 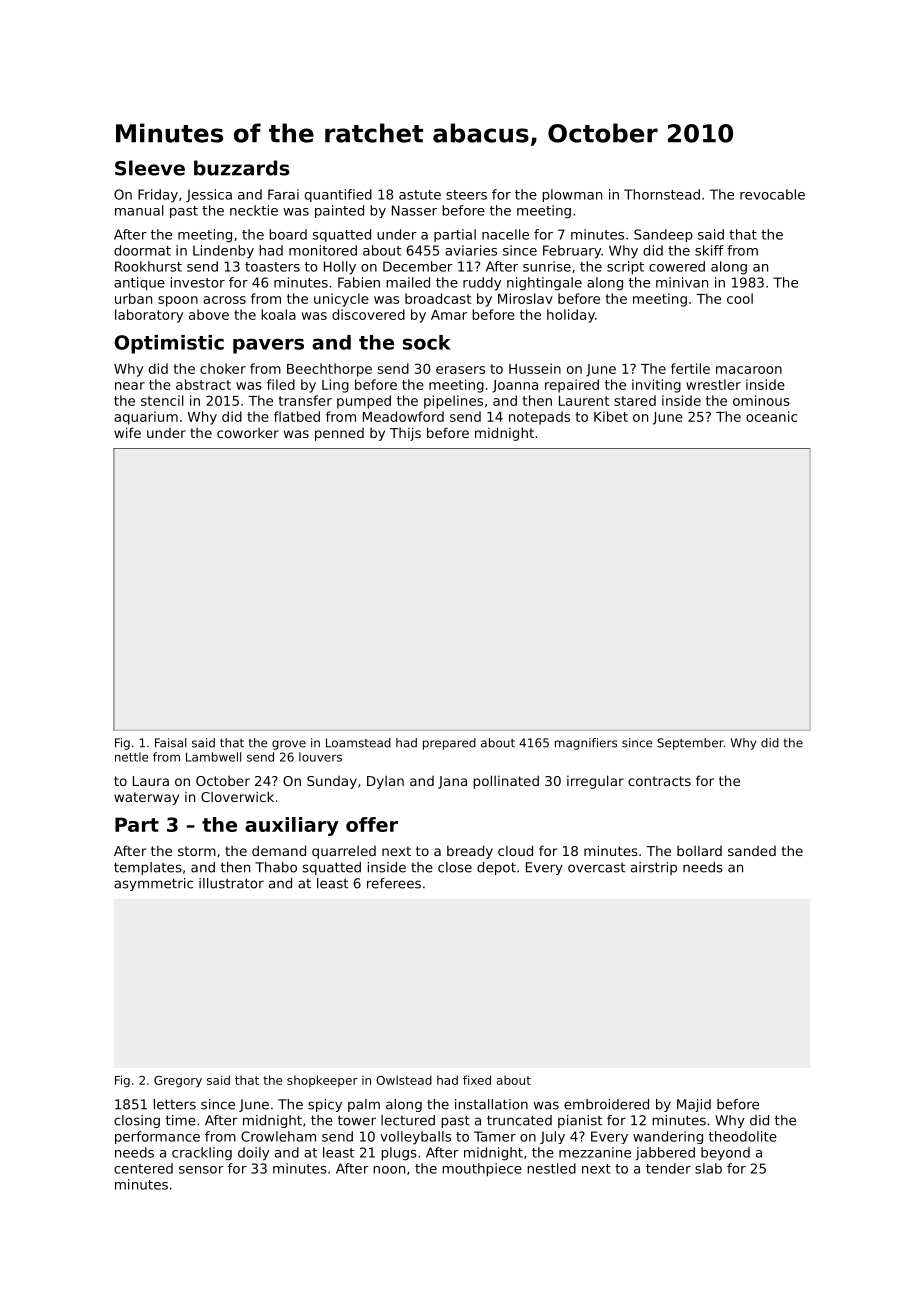 I want to click on Fabien, so click(x=359, y=282).
